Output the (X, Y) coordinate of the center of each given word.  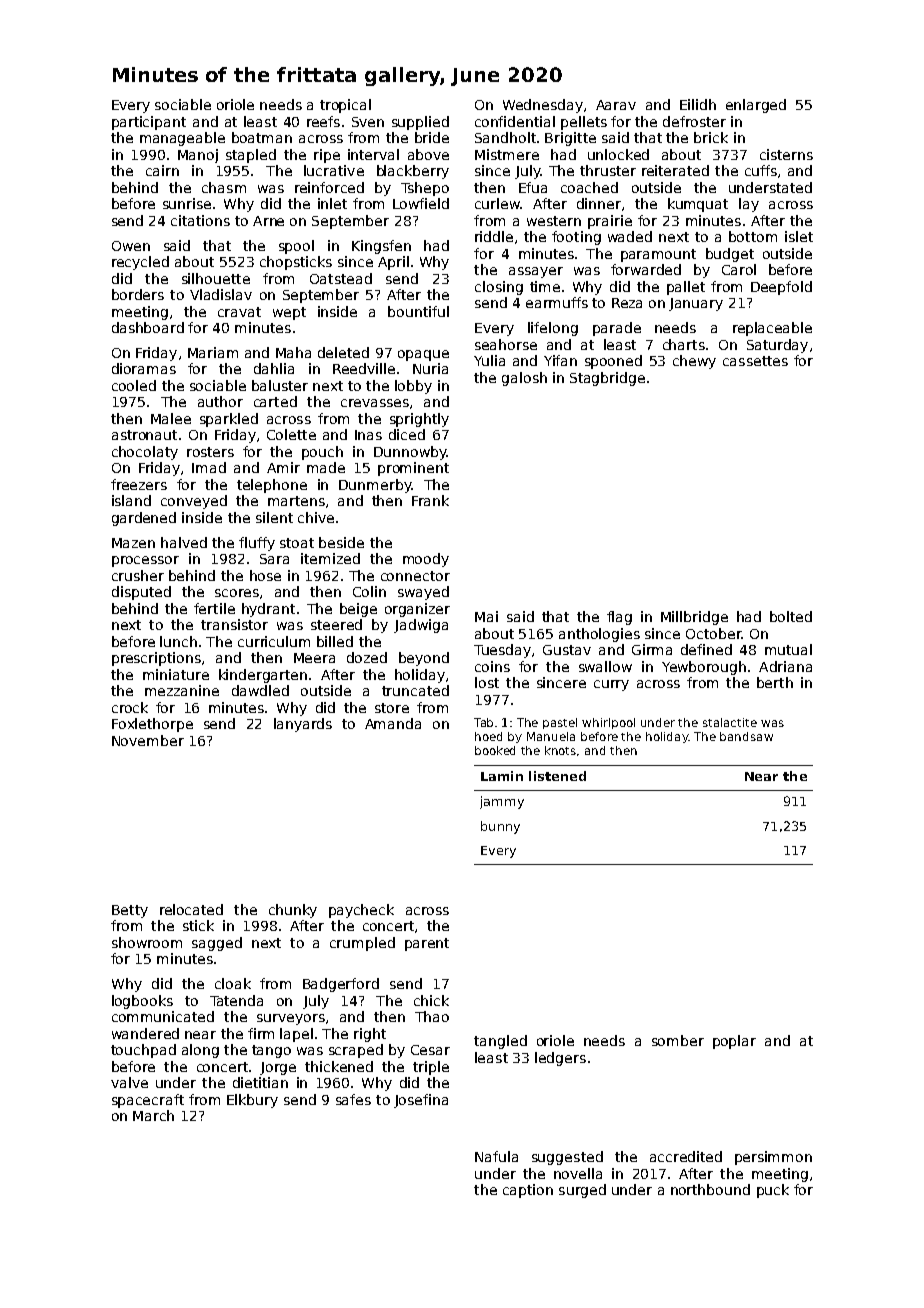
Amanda (393, 723)
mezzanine (182, 690)
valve (129, 1082)
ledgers (560, 1059)
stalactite (730, 722)
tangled (500, 1042)
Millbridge (694, 618)
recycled (140, 263)
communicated (163, 1016)
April (393, 263)
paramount (658, 255)
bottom (753, 236)
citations (200, 220)
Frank (430, 500)
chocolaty (145, 453)
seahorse (506, 344)
